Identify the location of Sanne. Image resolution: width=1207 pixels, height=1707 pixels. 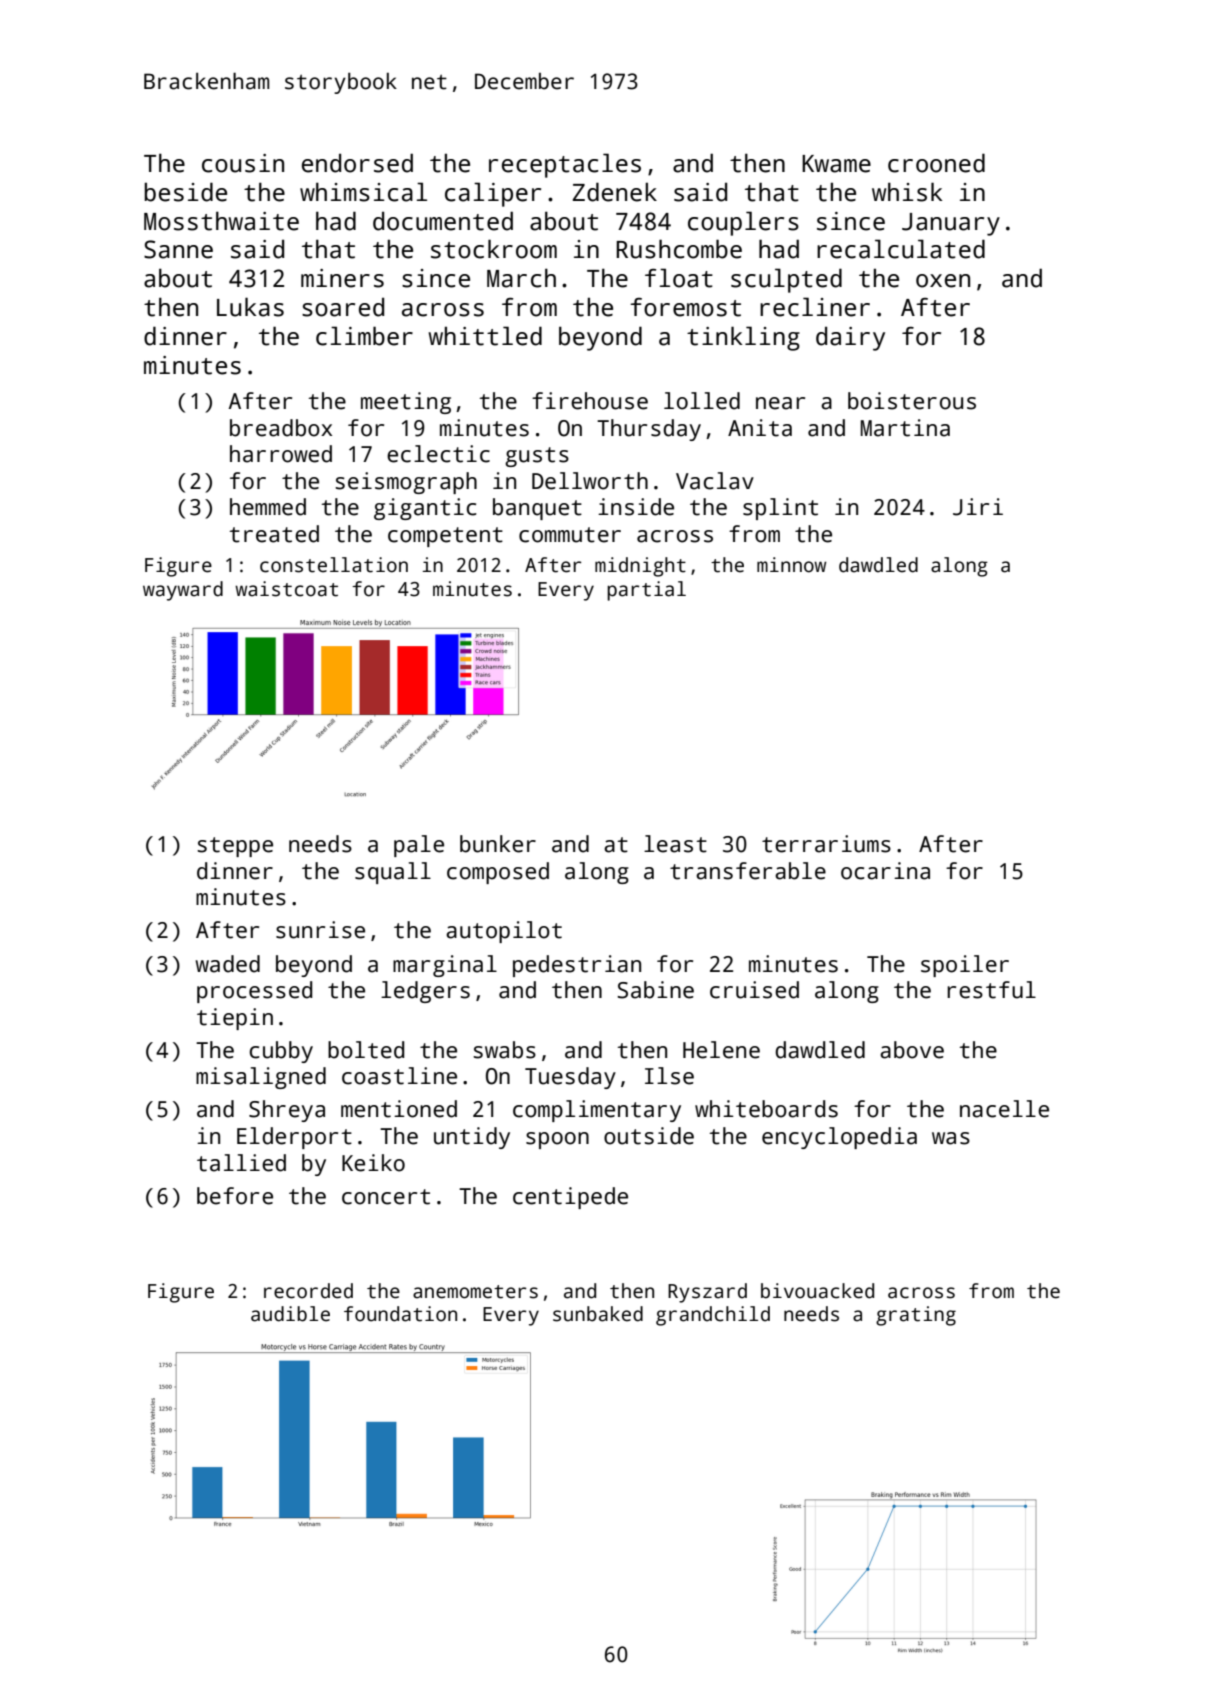
(178, 249).
